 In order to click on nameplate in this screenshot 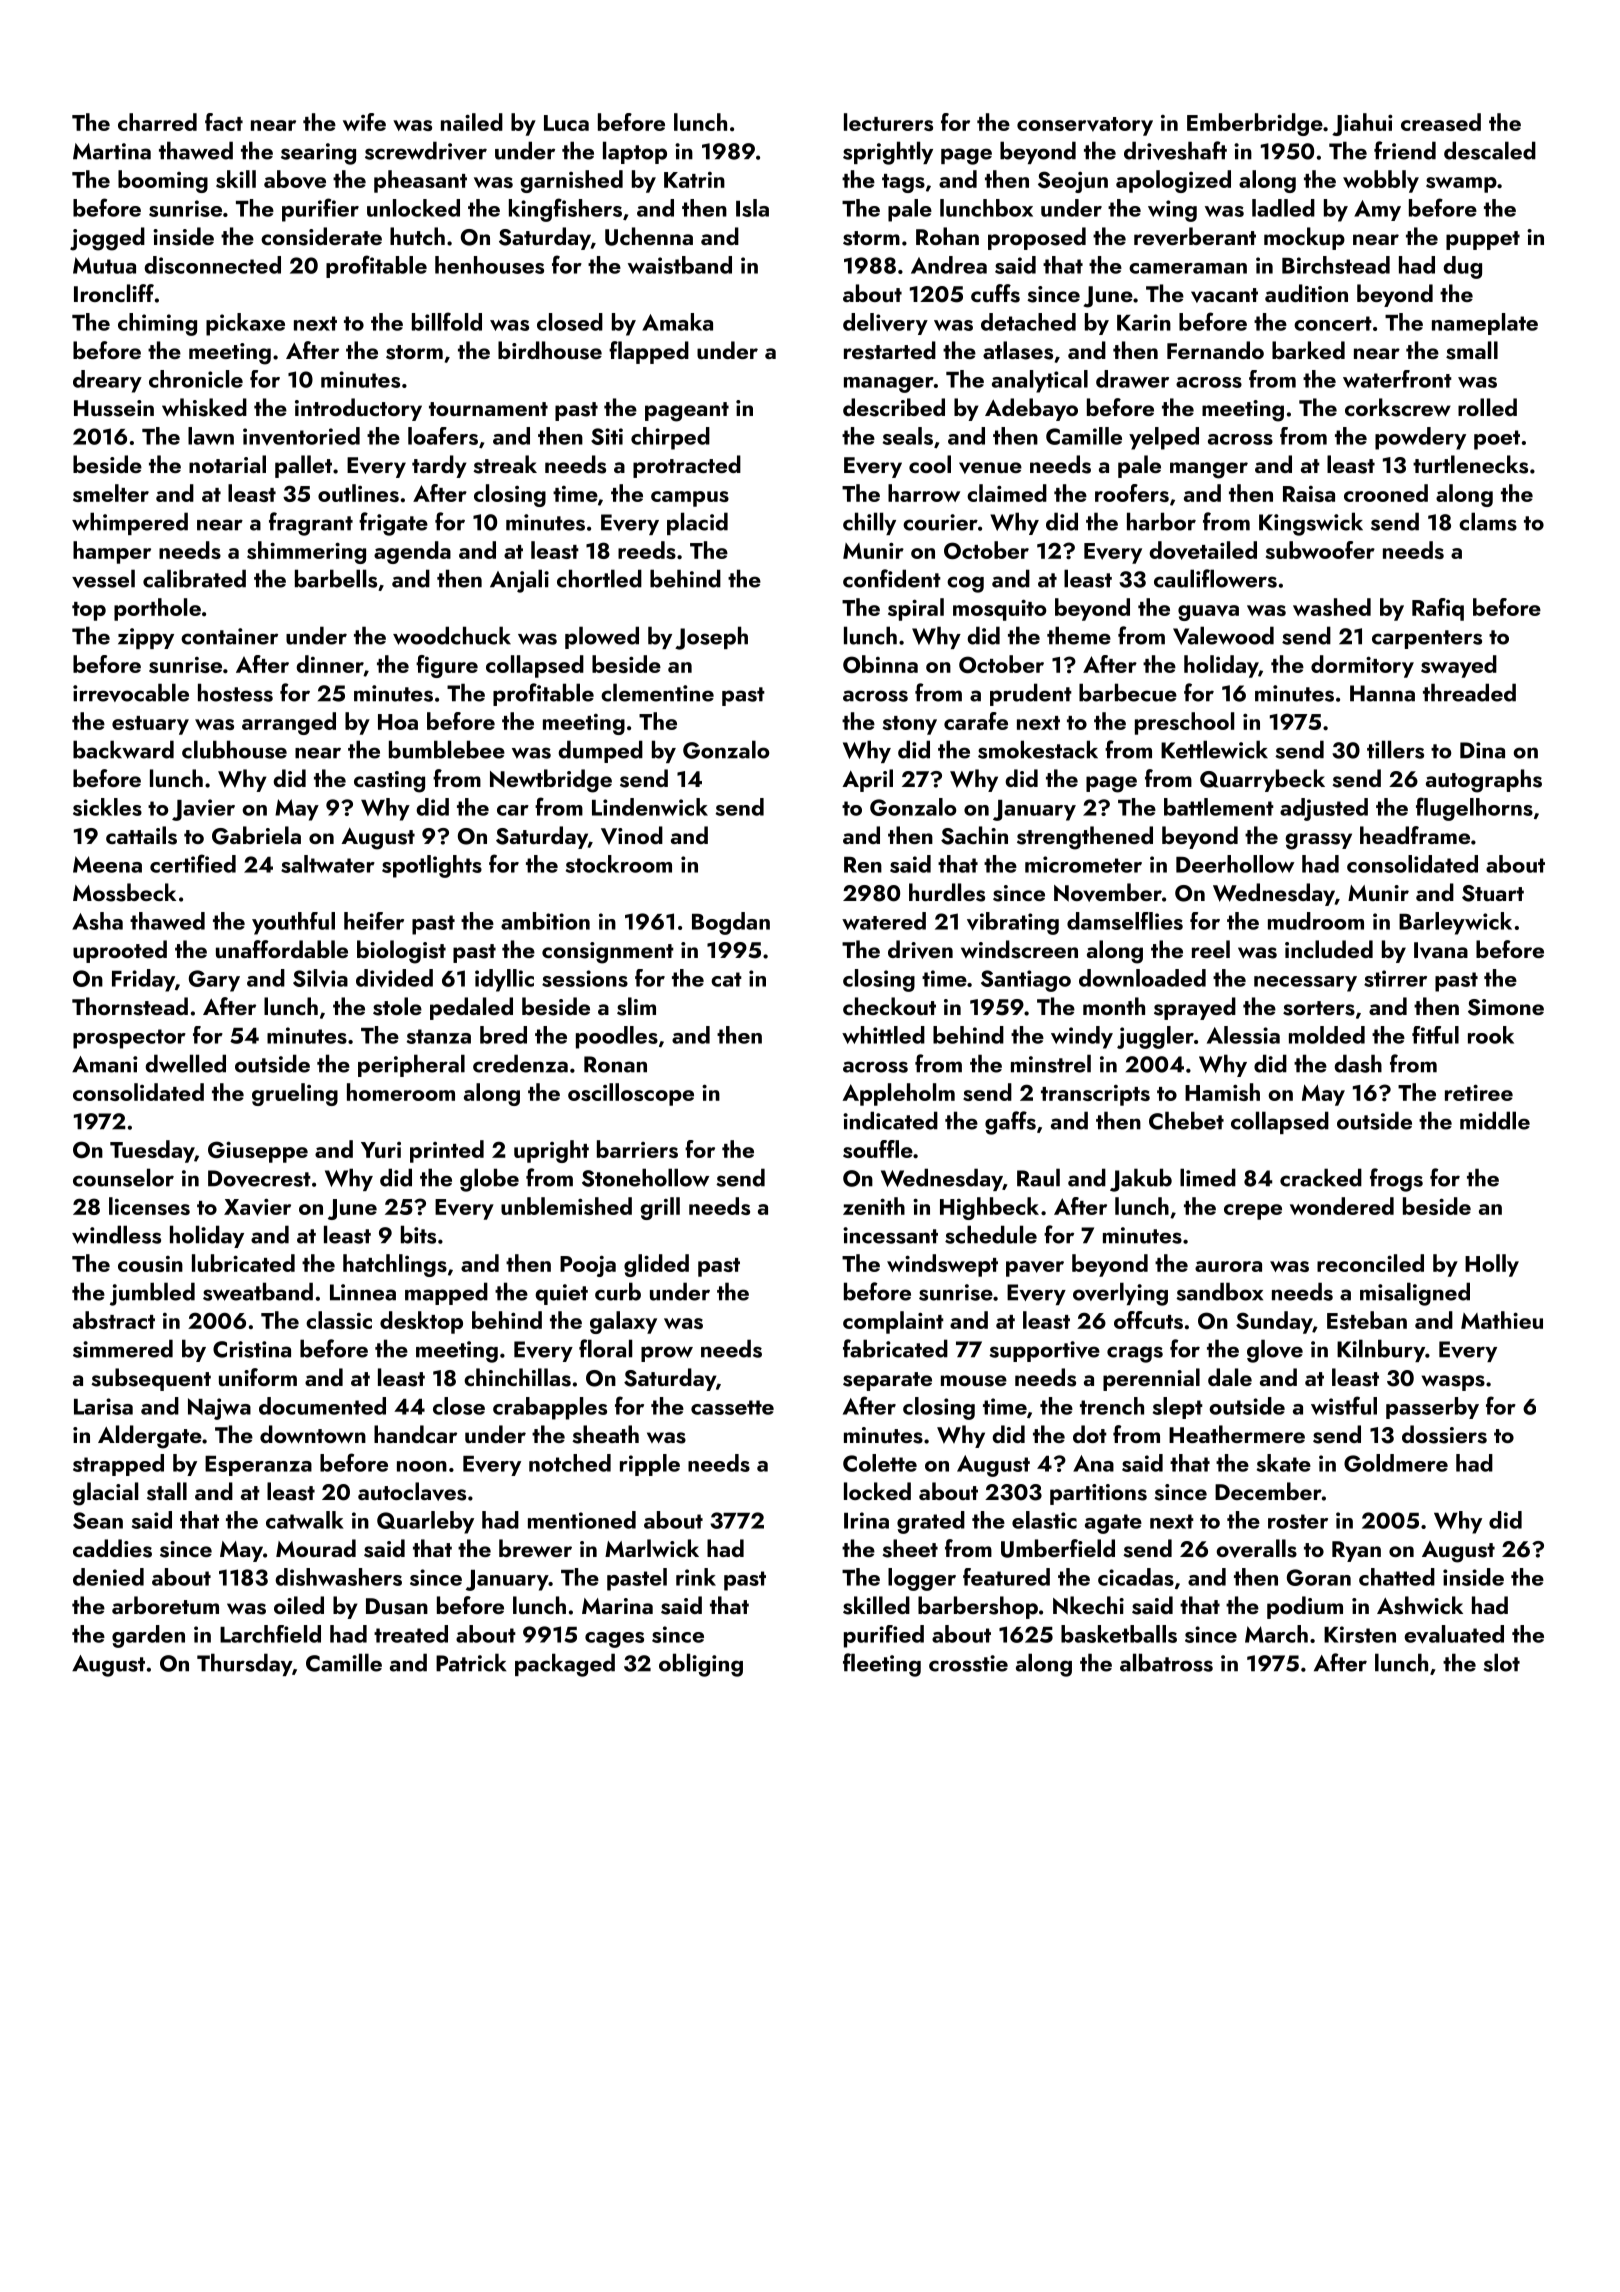, I will do `click(1485, 324)`.
